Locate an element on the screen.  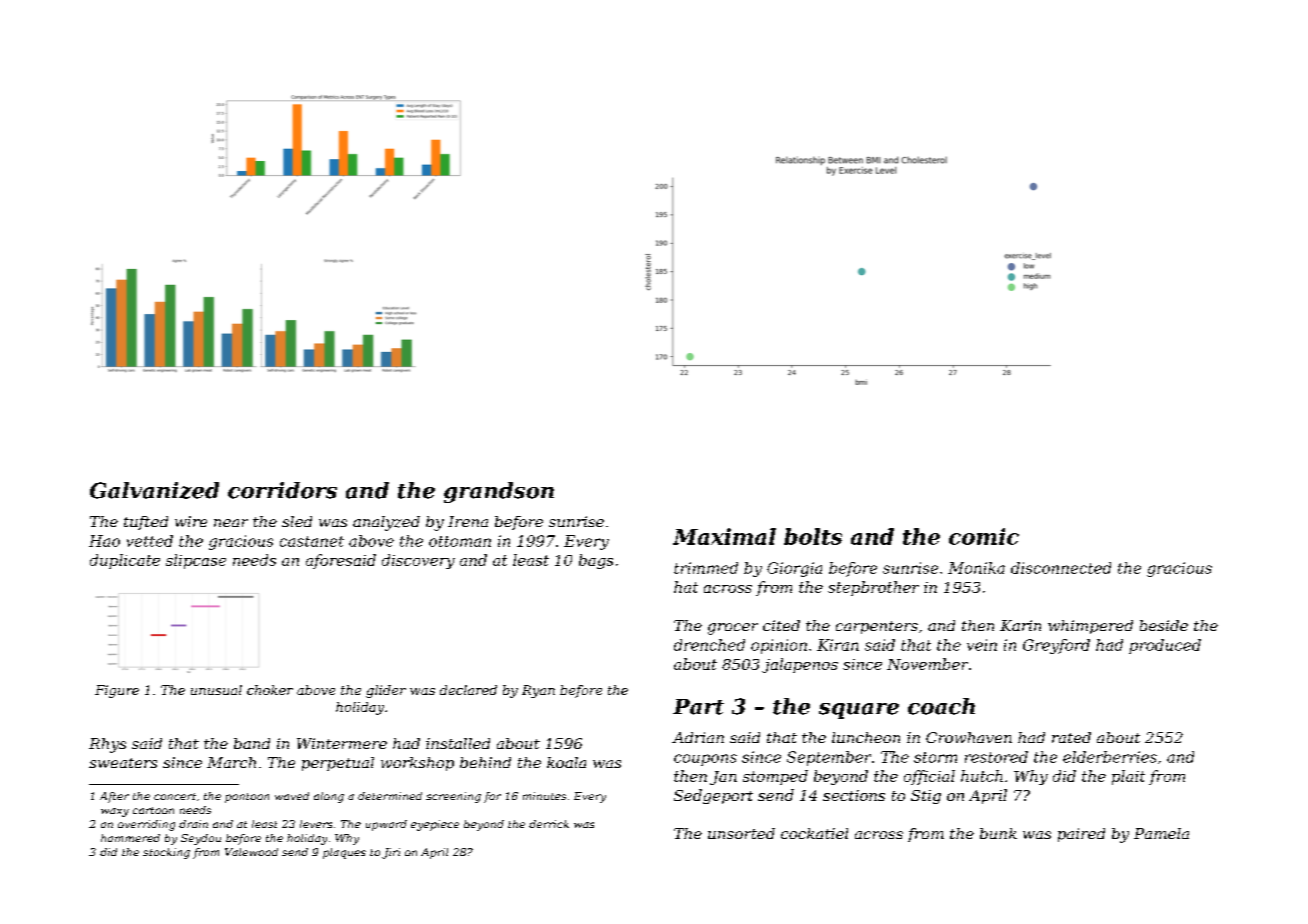
waved is located at coordinates (292, 796).
